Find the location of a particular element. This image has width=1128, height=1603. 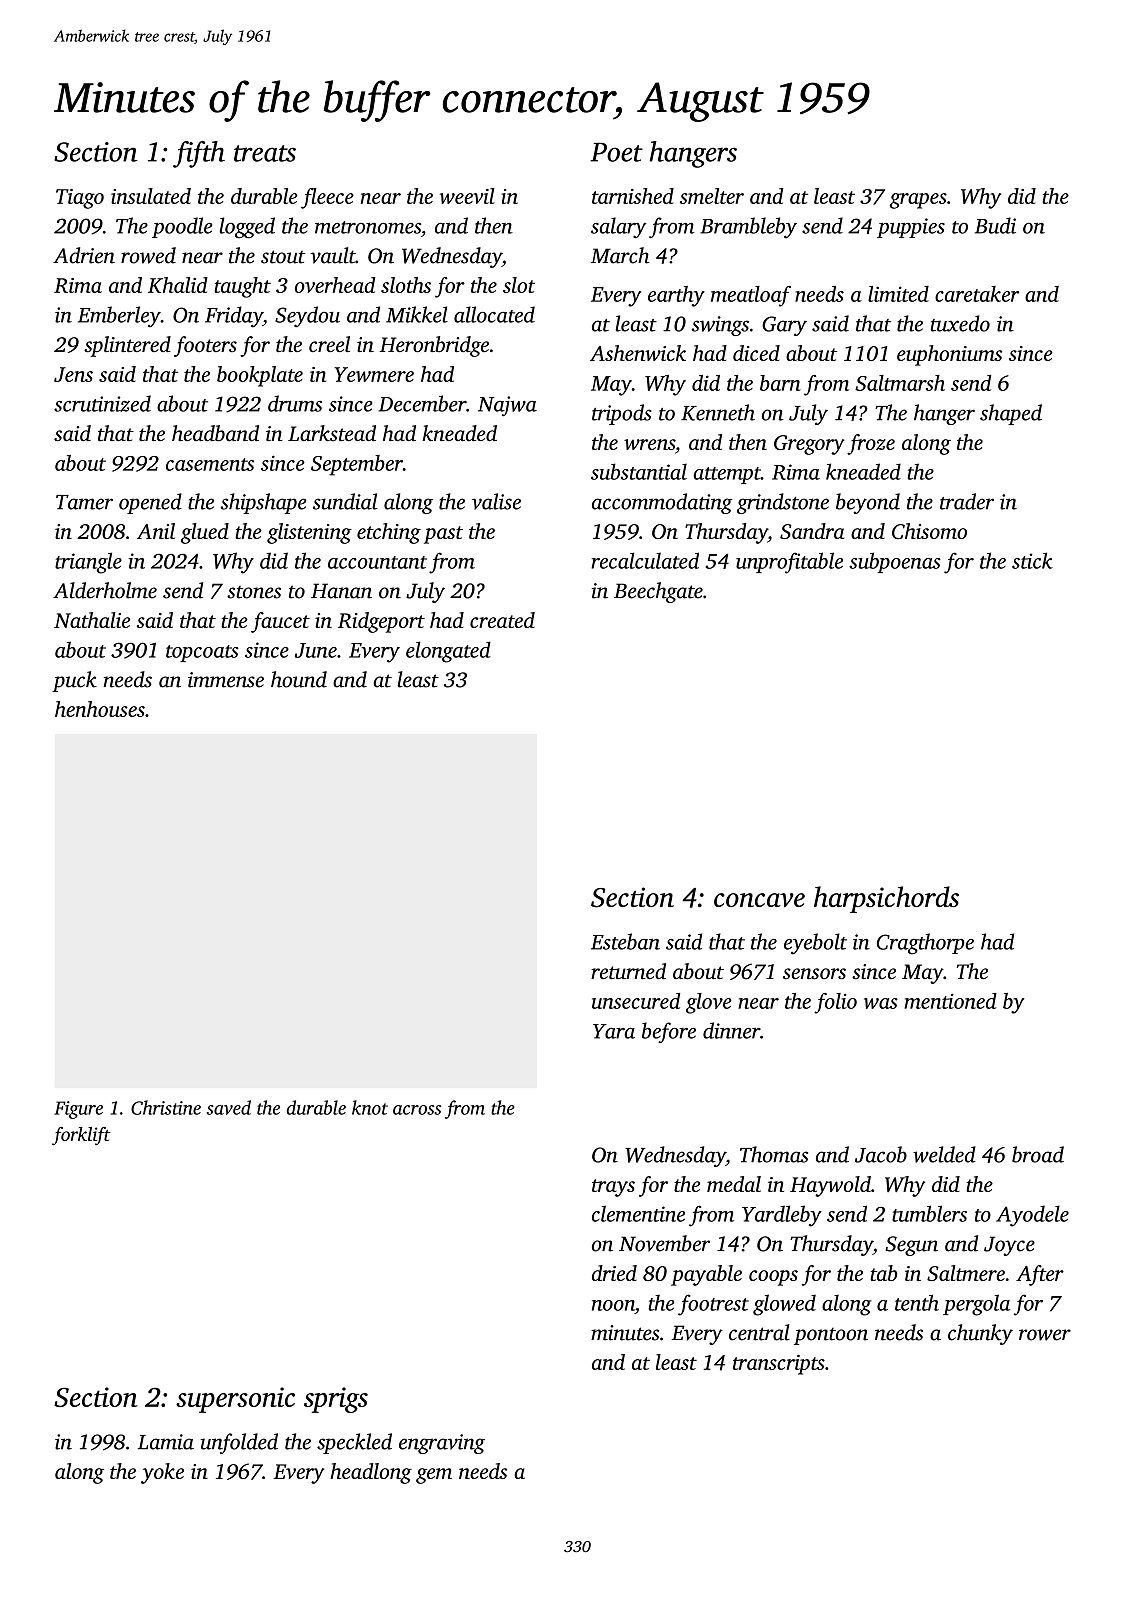

past is located at coordinates (443, 535).
